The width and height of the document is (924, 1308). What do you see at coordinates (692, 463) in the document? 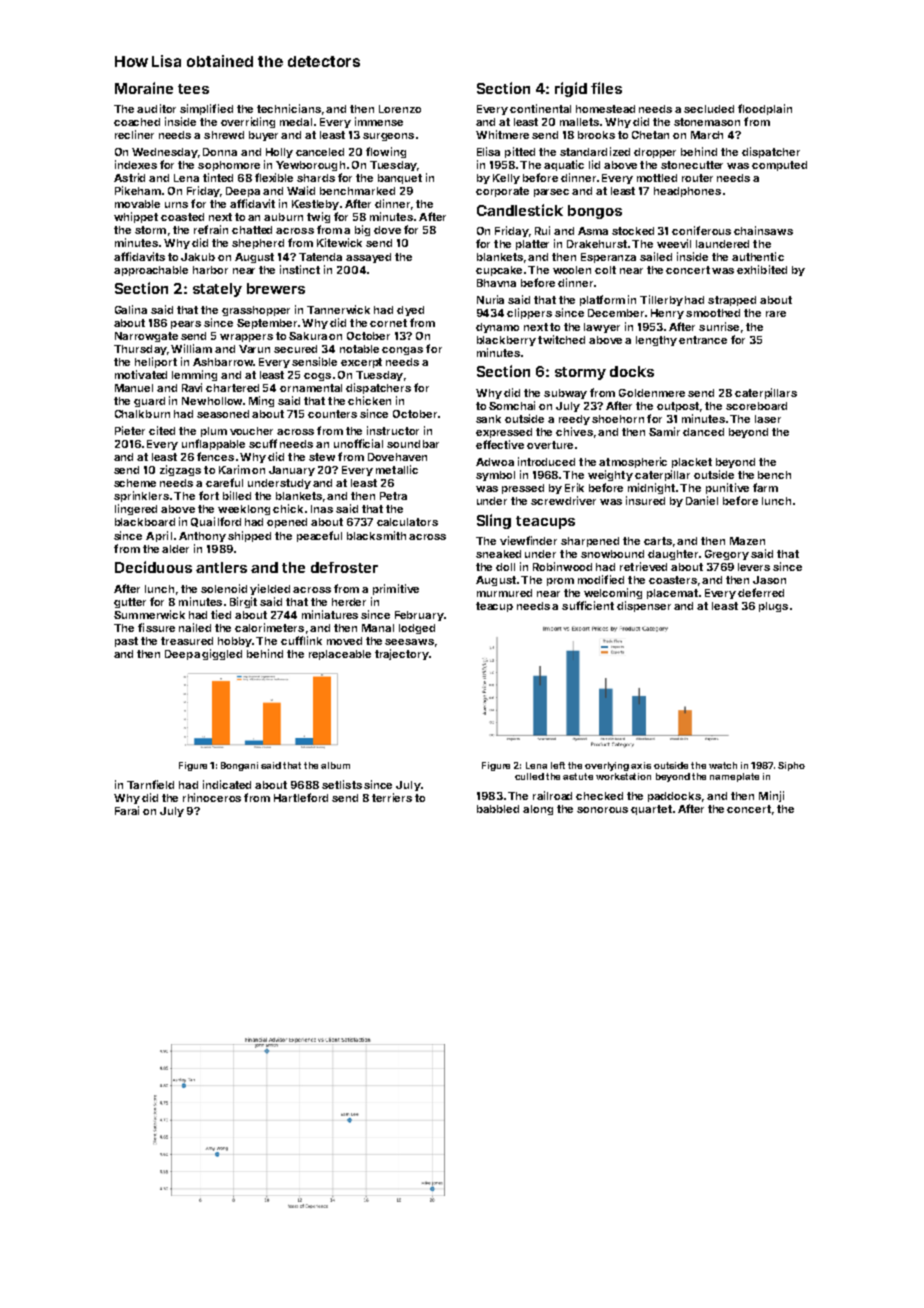
I see `placket` at bounding box center [692, 463].
